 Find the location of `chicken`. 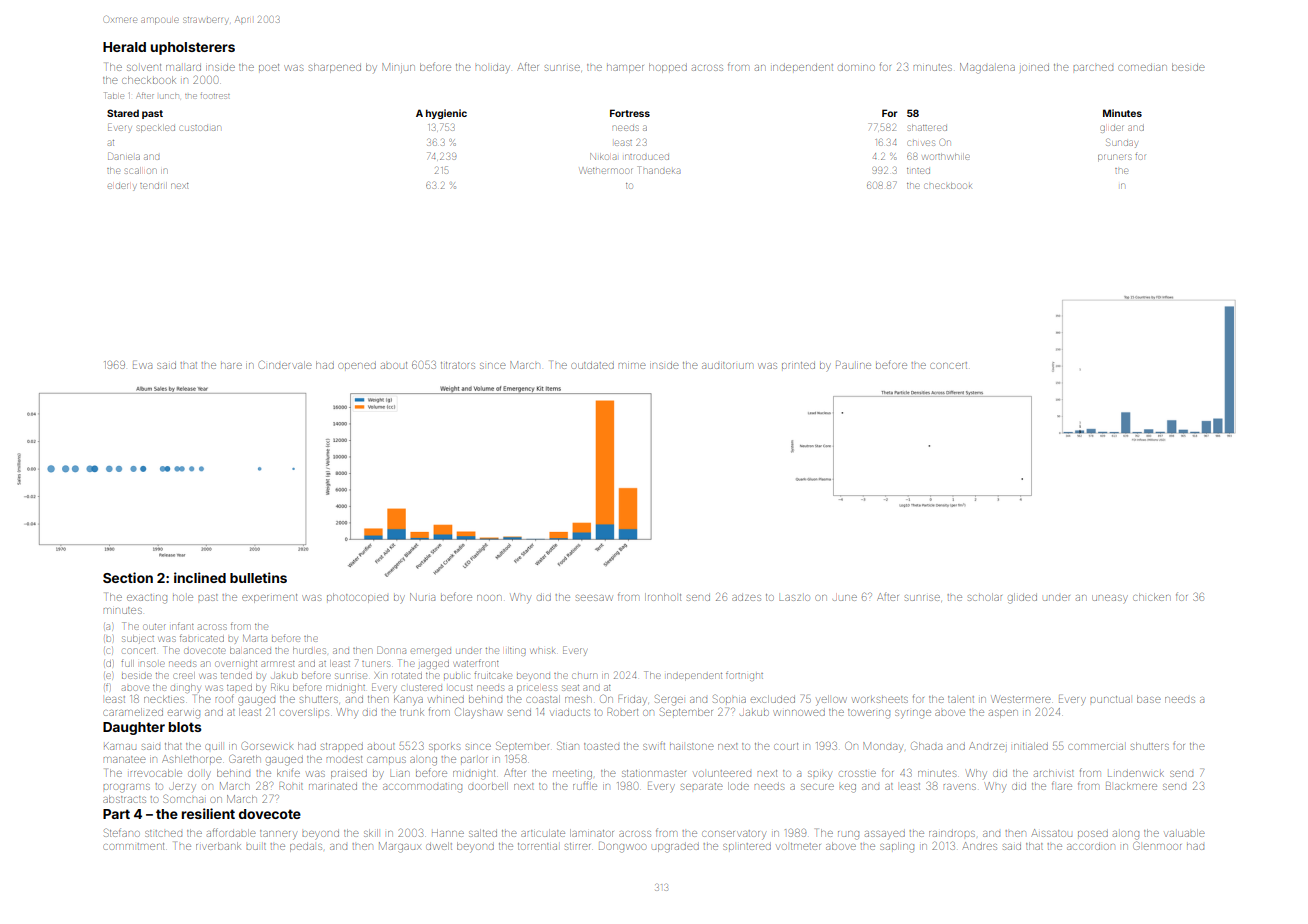

chicken is located at coordinates (1151, 597).
